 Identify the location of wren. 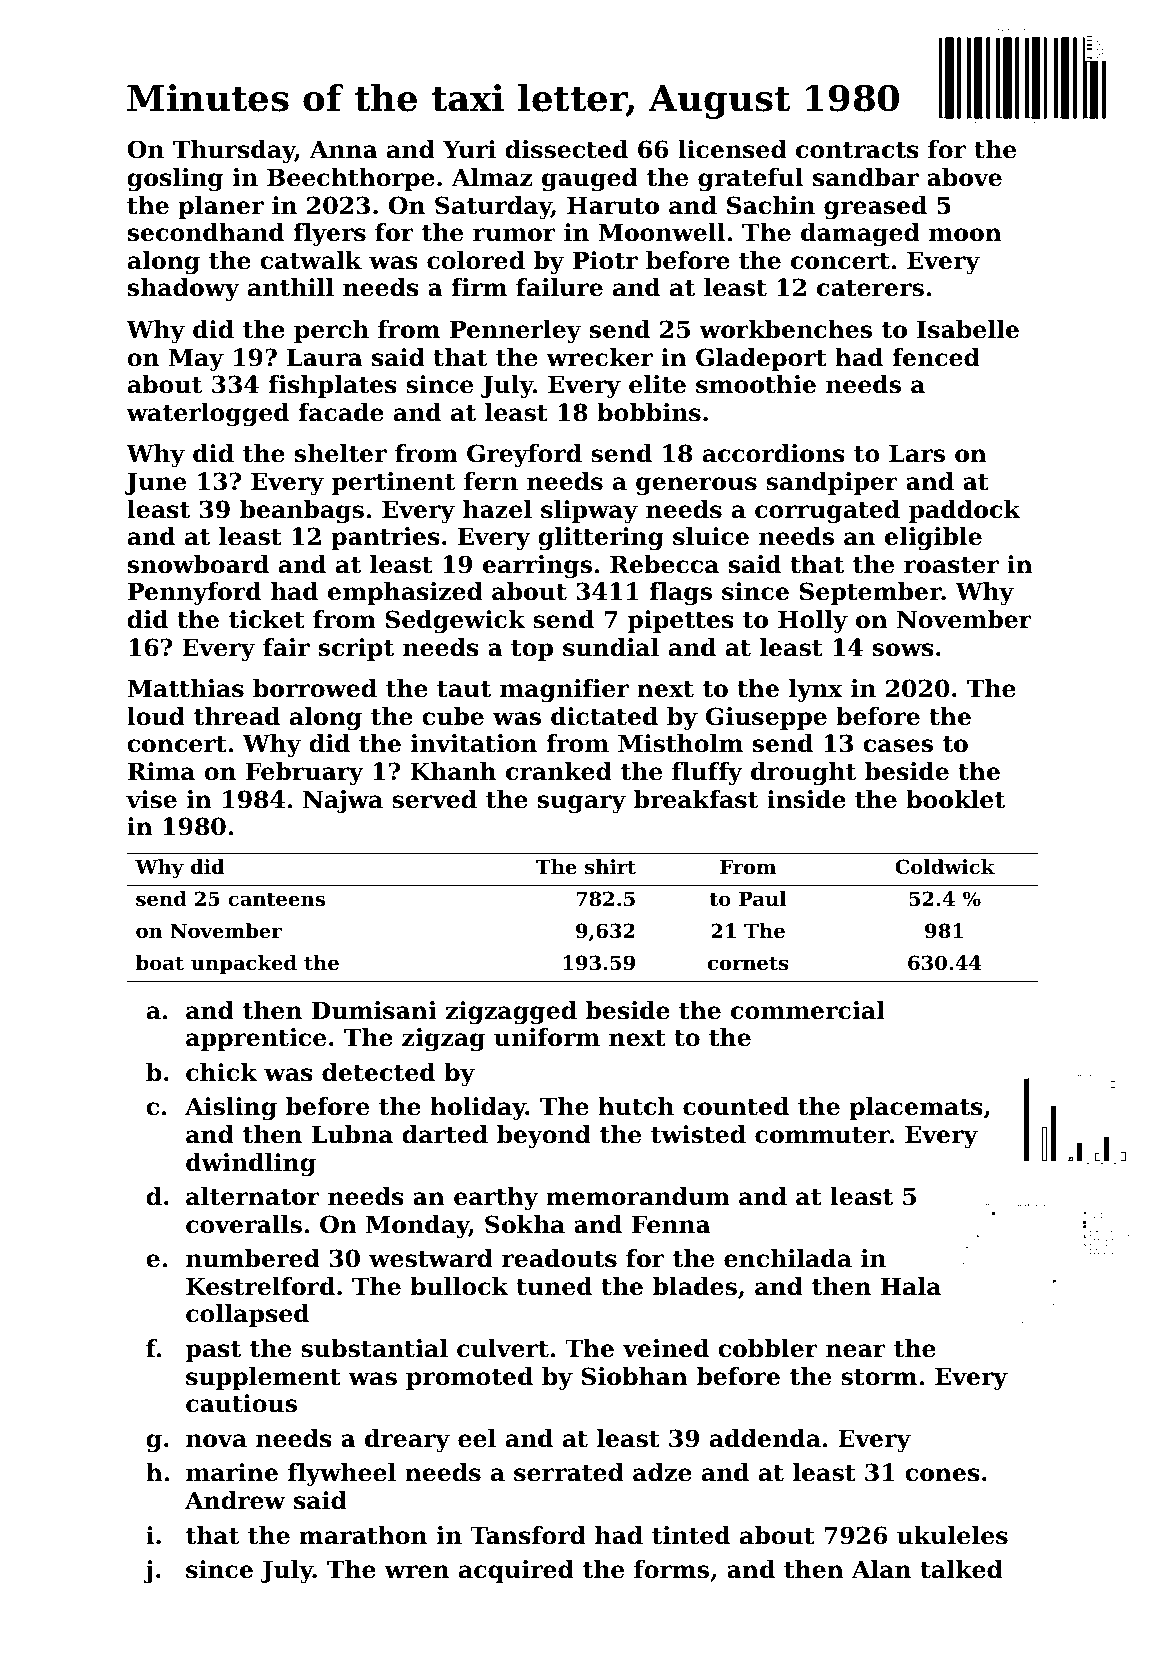
(416, 1572).
